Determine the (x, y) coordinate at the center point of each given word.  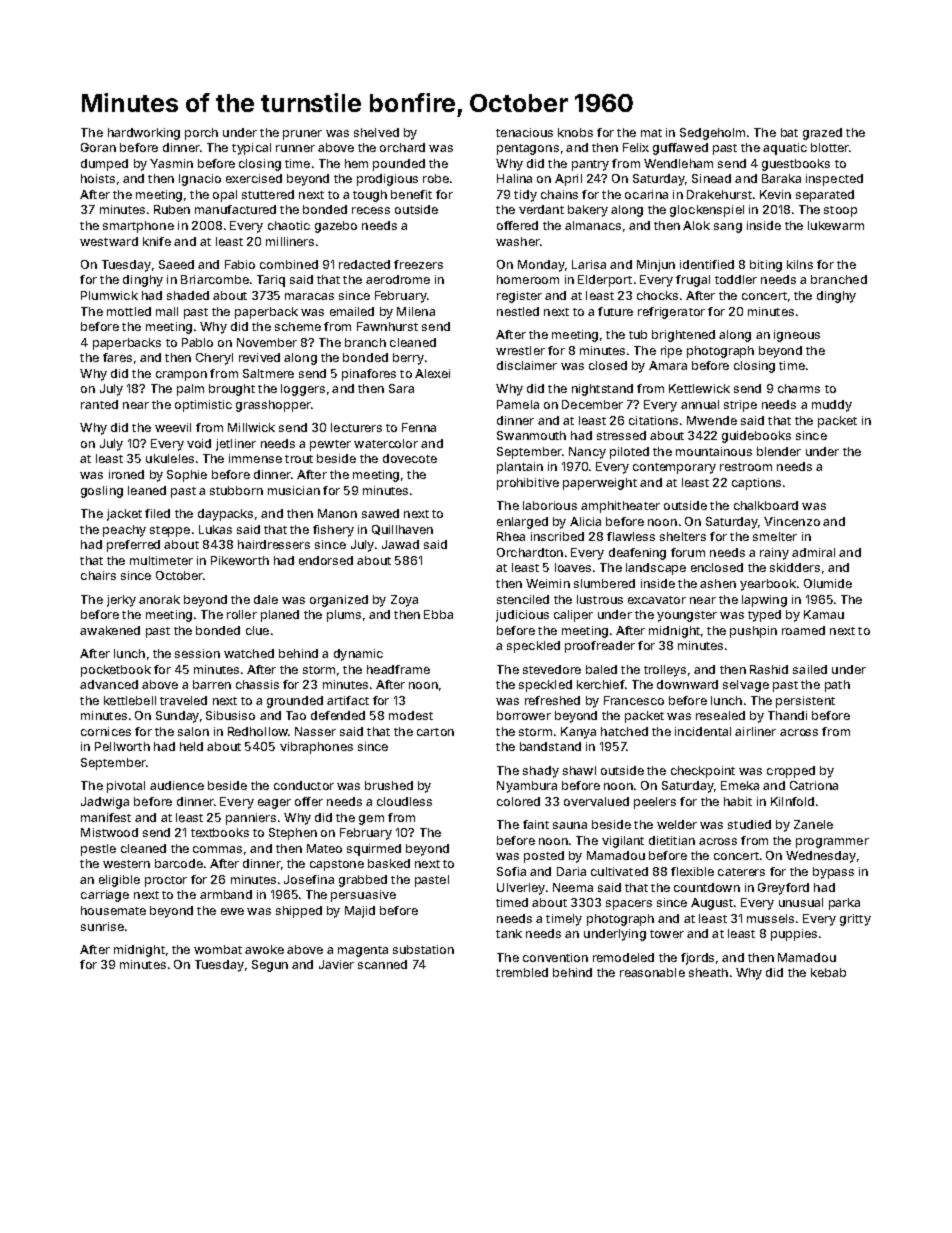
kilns (800, 264)
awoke (264, 949)
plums (344, 616)
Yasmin (171, 163)
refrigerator (671, 313)
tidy (525, 196)
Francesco (634, 700)
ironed (126, 474)
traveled (183, 700)
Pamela (518, 404)
